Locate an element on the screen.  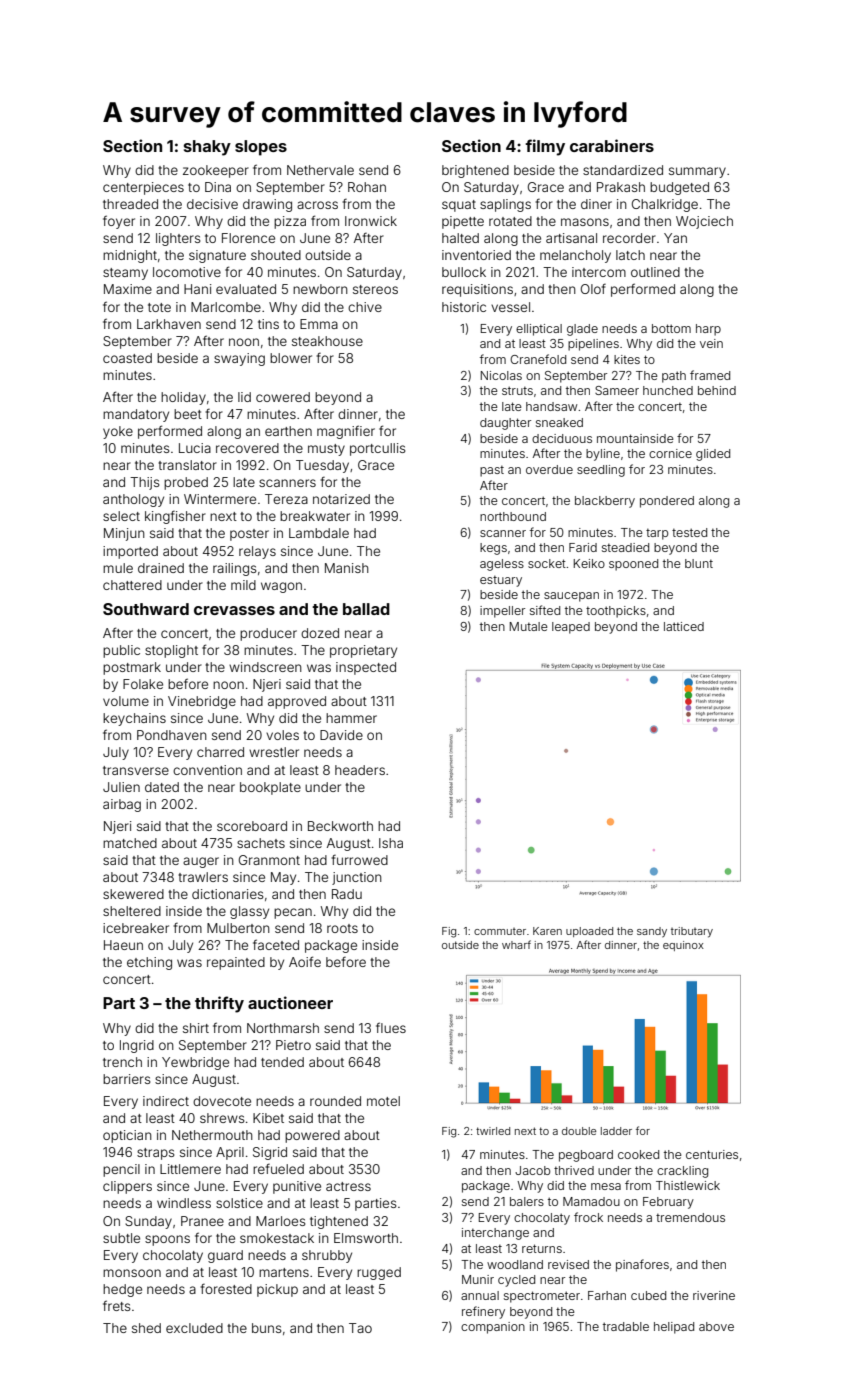
summary is located at coordinates (697, 172).
